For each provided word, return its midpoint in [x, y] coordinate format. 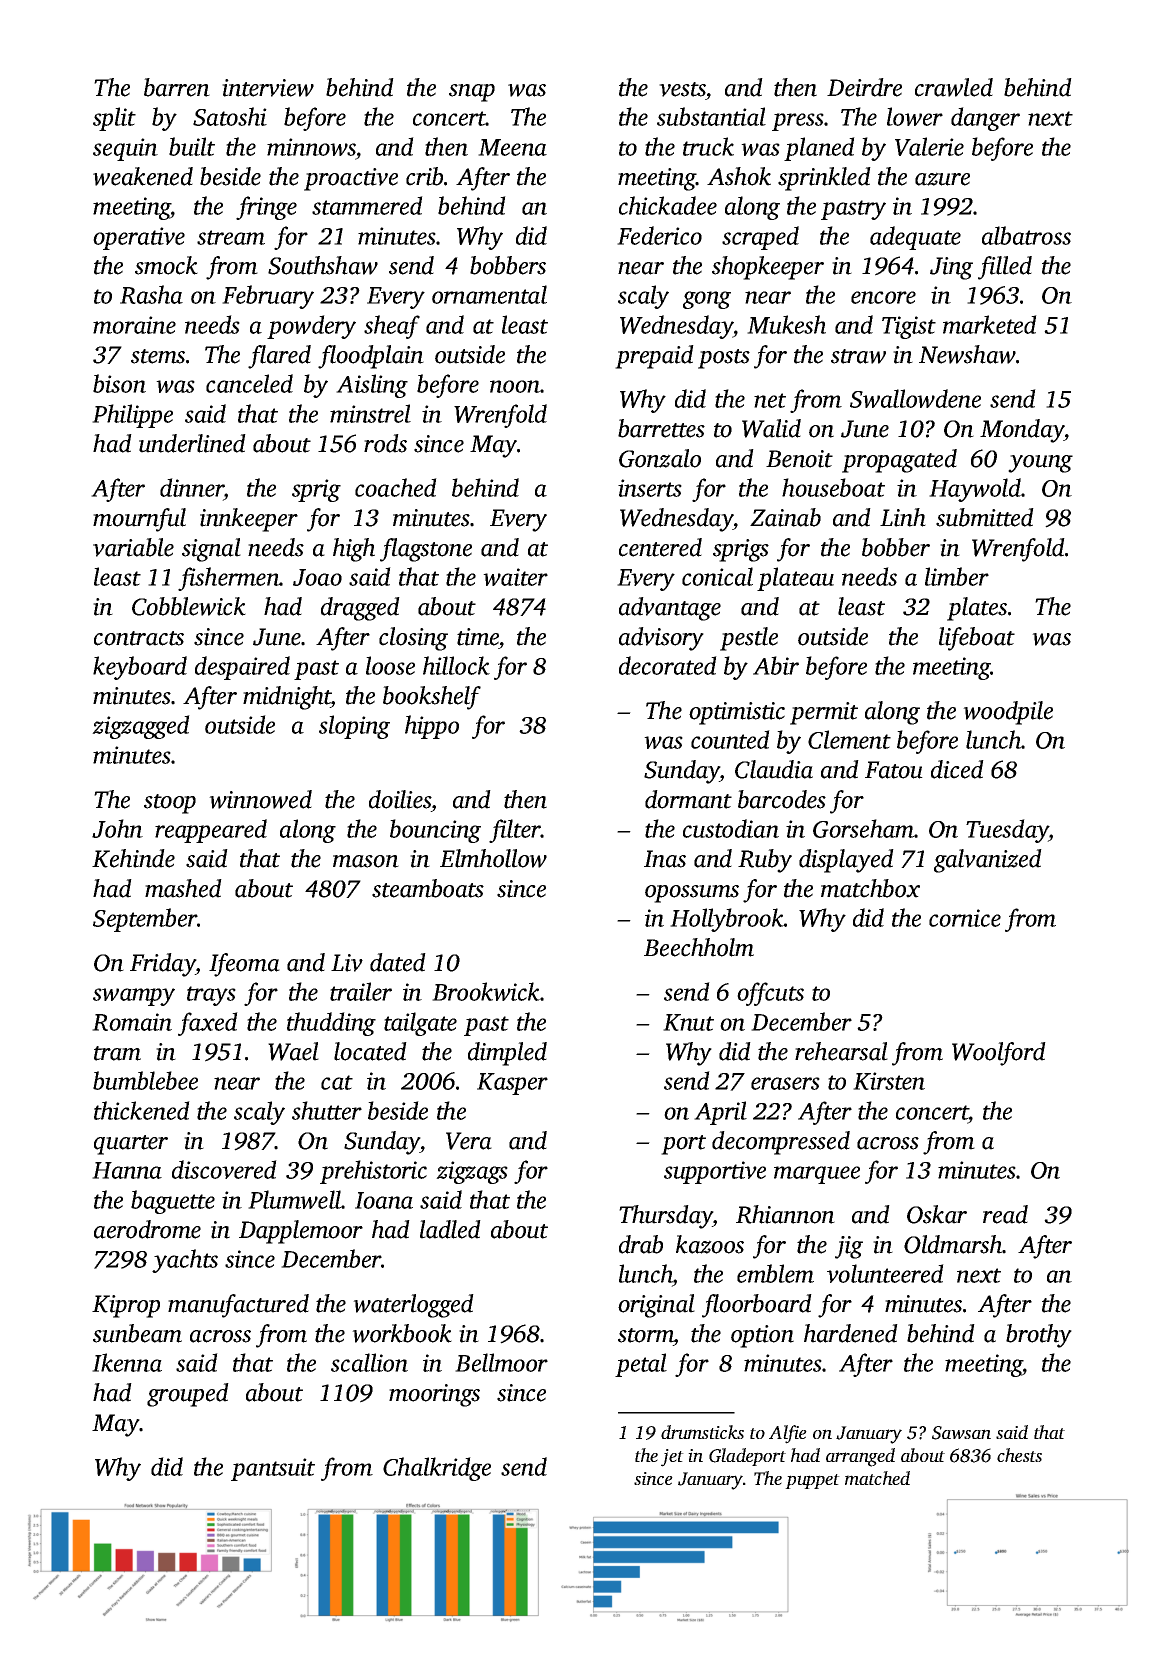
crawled [954, 87]
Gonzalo [660, 458]
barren [177, 87]
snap [472, 93]
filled [1005, 268]
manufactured [238, 1306]
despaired [242, 668]
